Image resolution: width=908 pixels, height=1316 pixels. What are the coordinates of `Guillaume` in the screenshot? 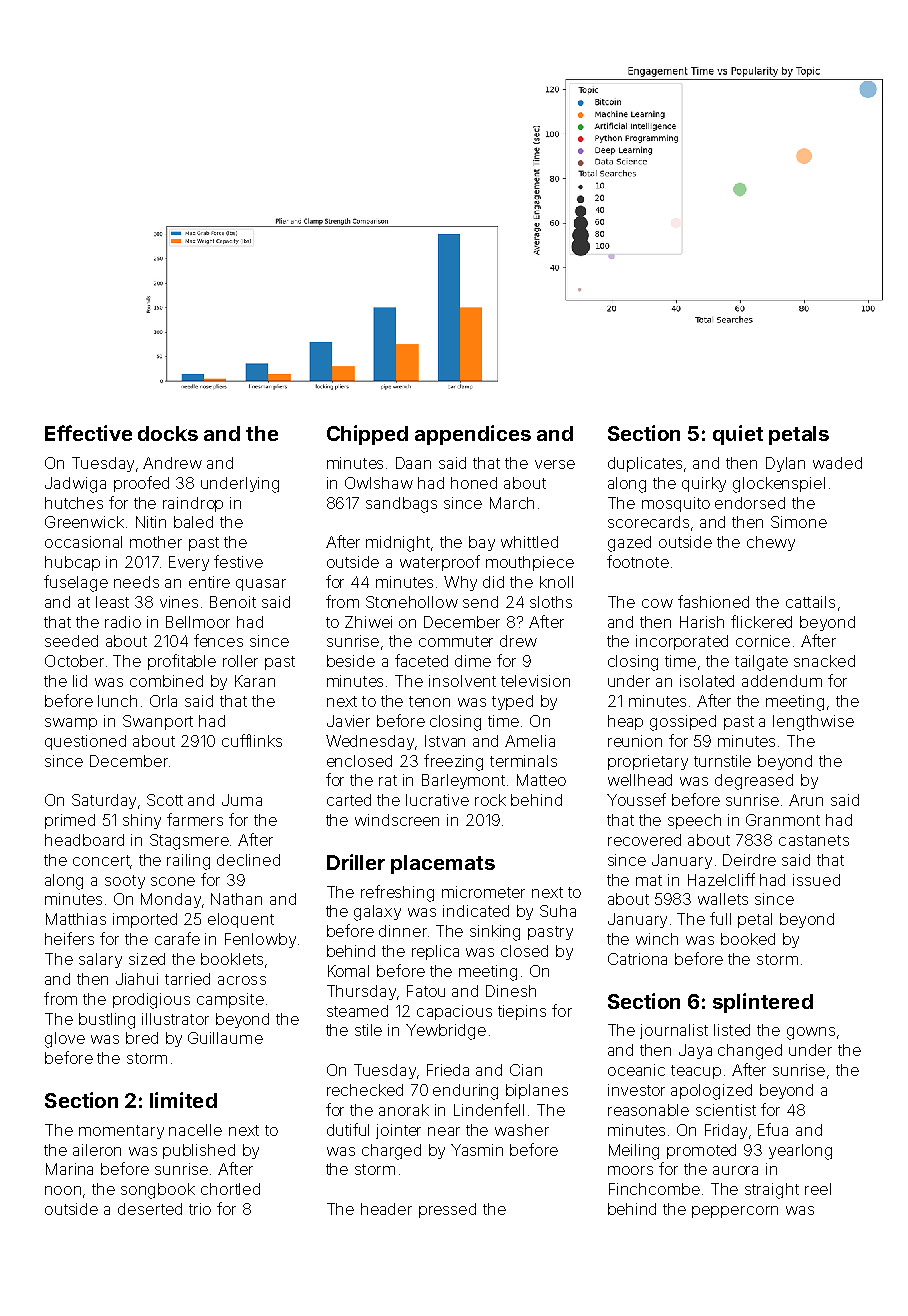 It's located at (225, 1038).
